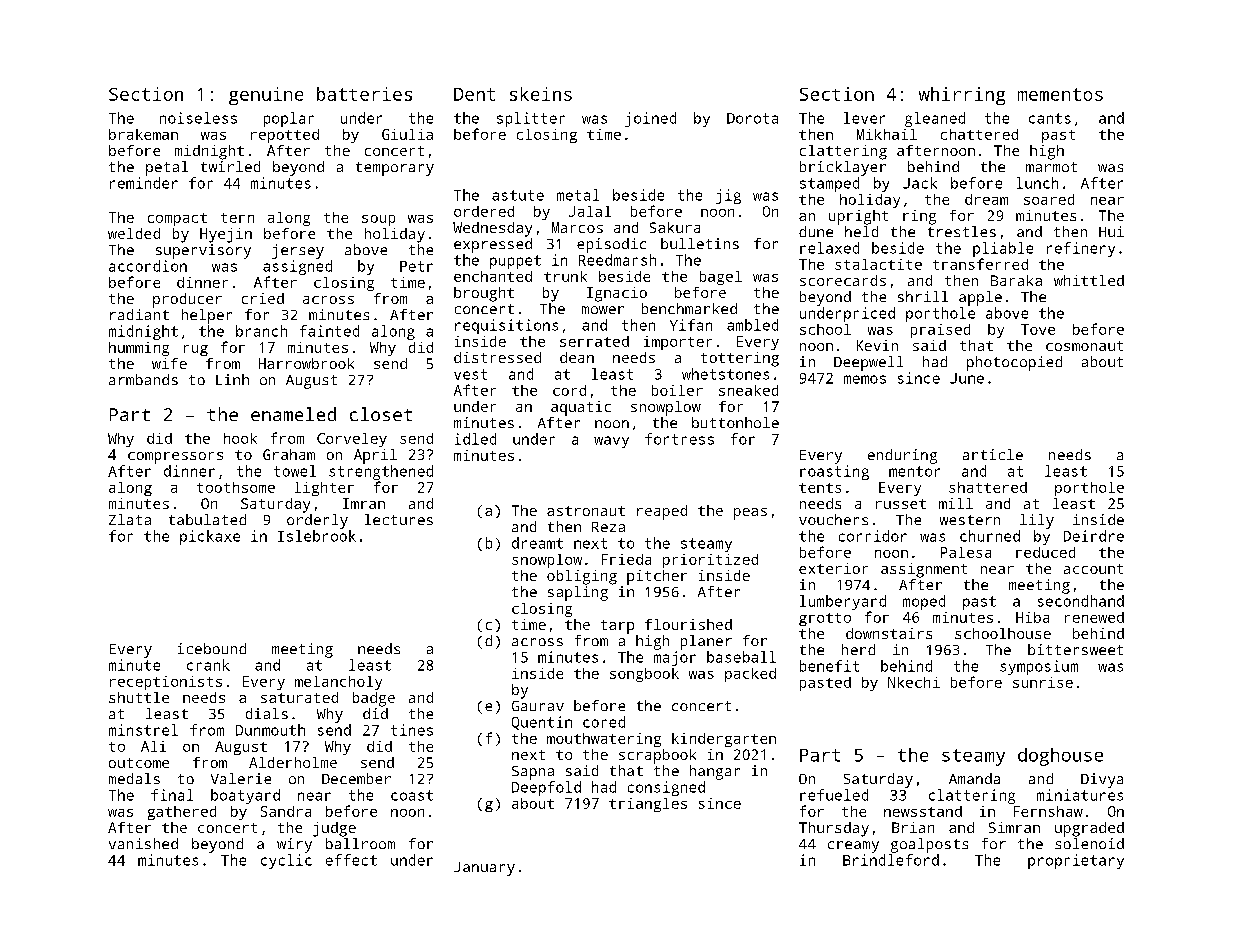 The height and width of the screenshot is (952, 1233). I want to click on gathered, so click(182, 813).
